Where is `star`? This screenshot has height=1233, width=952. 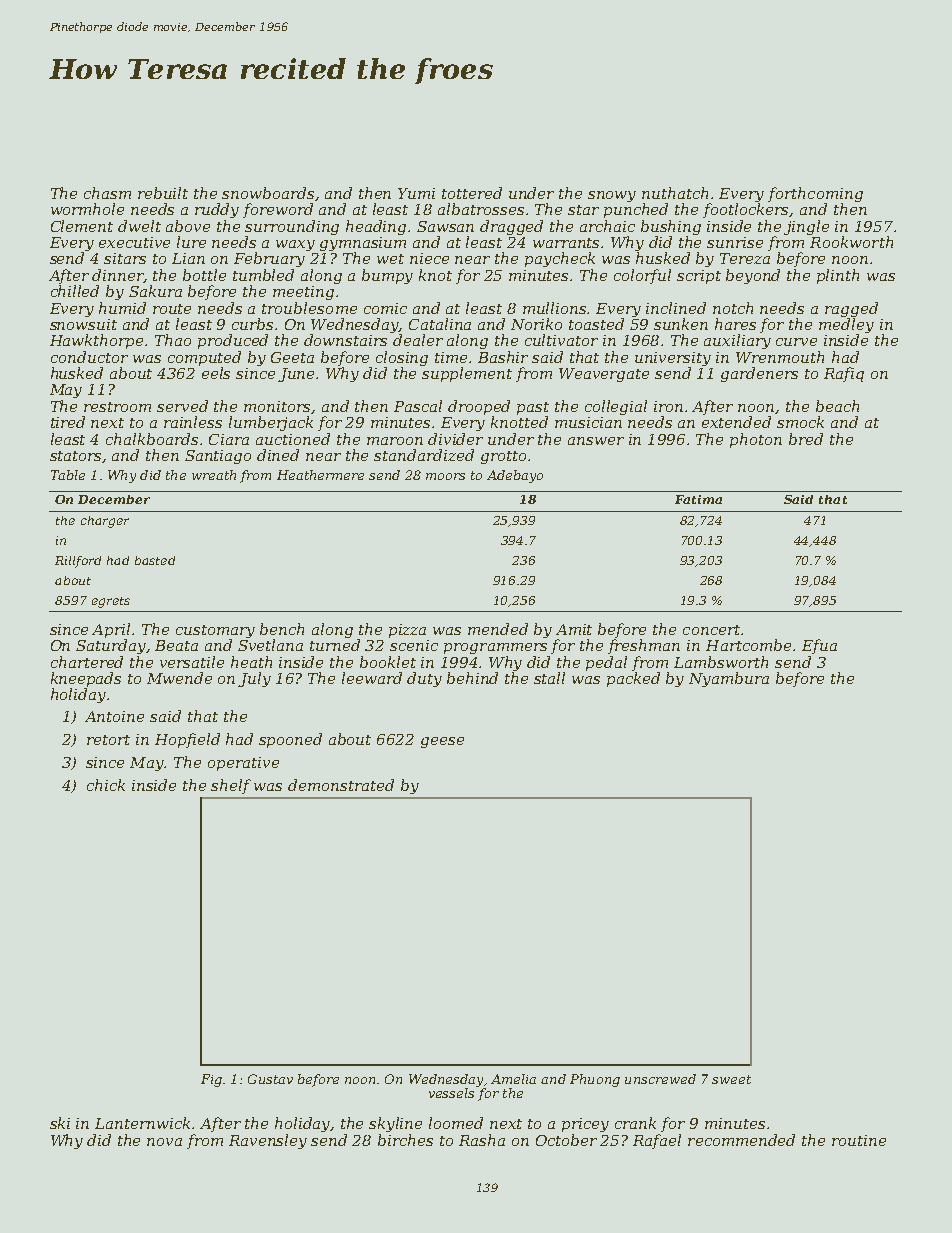 star is located at coordinates (583, 210).
